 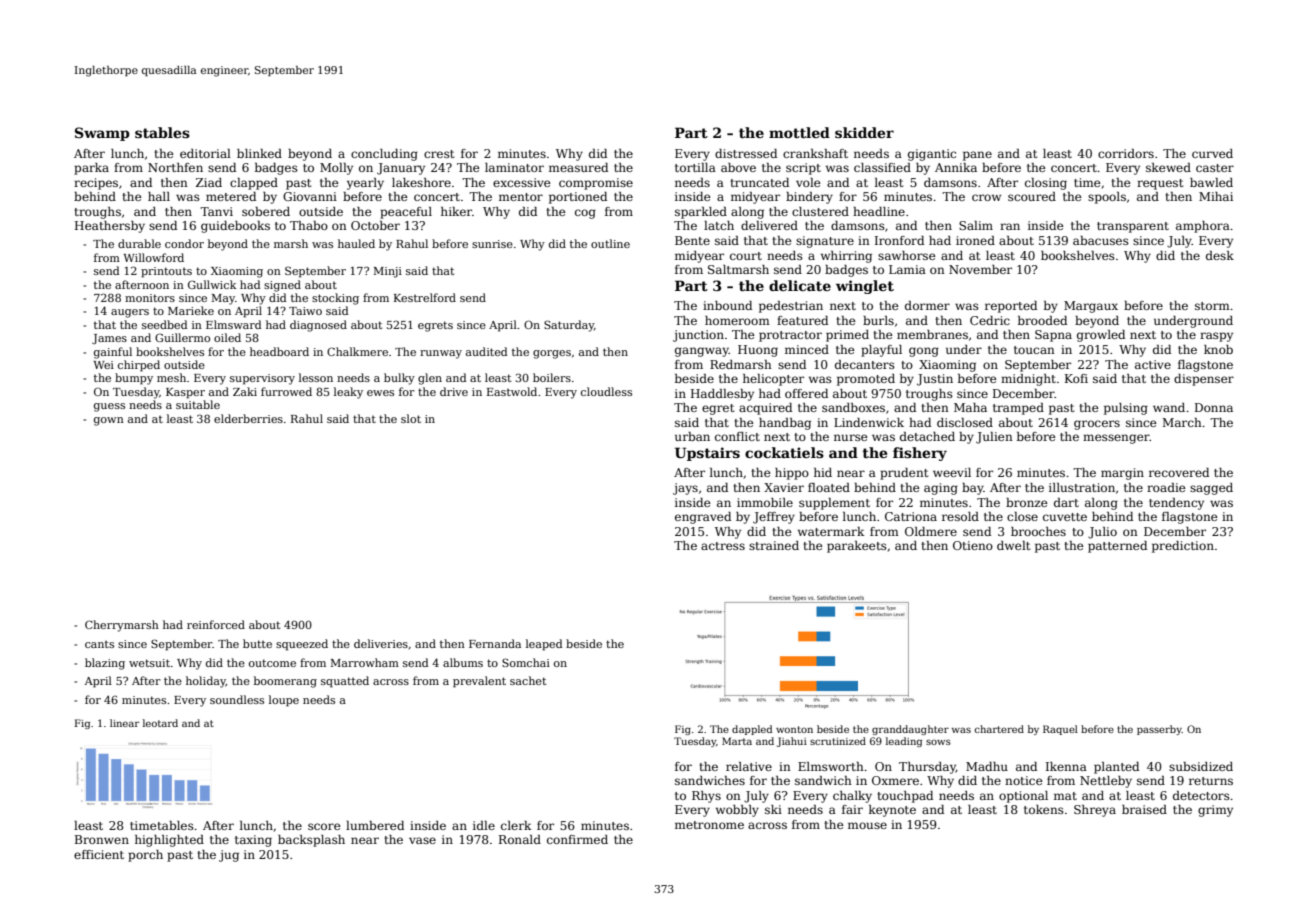 I want to click on Upstairs, so click(x=707, y=454).
